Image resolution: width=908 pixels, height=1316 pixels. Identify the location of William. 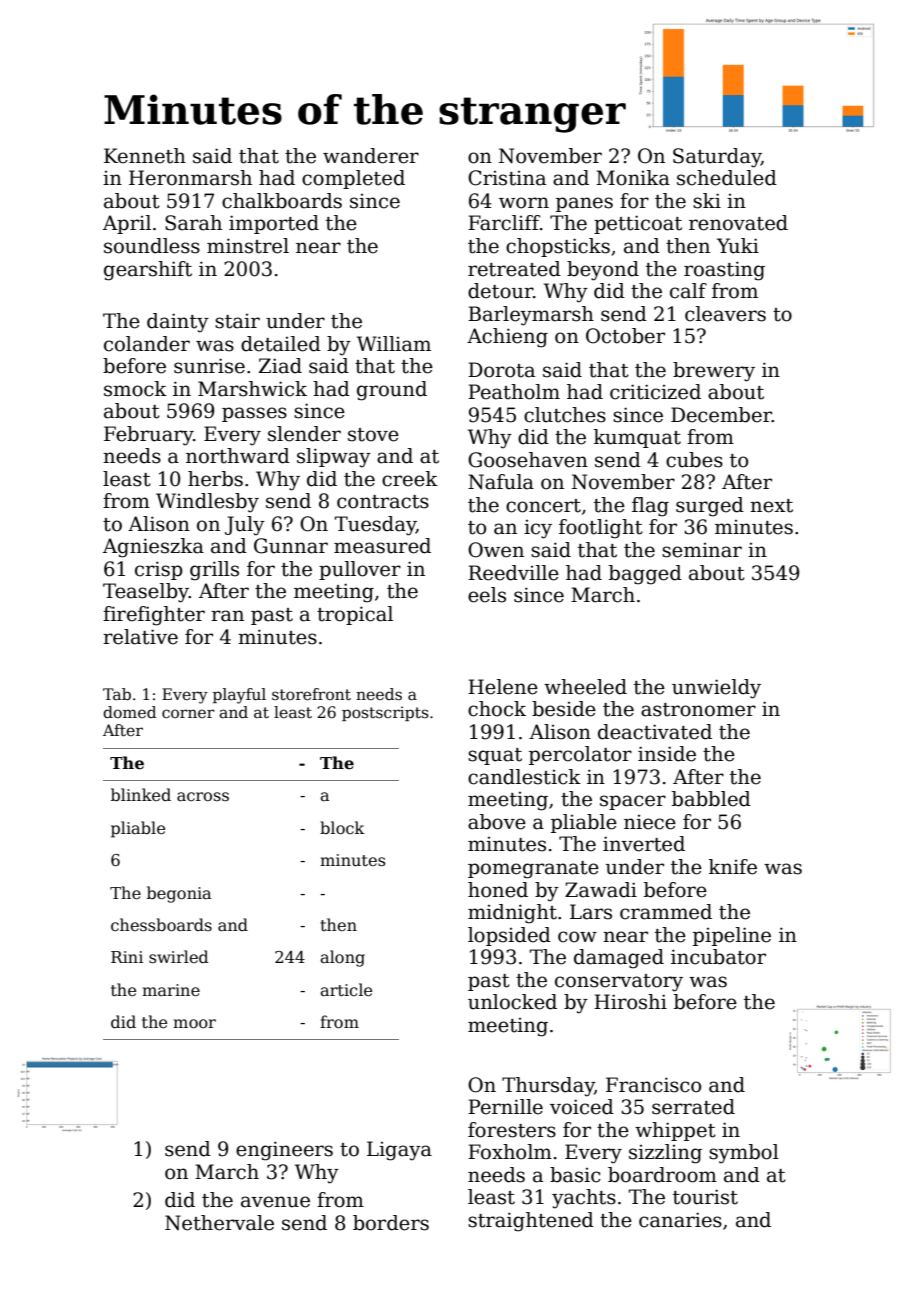
(394, 344).
